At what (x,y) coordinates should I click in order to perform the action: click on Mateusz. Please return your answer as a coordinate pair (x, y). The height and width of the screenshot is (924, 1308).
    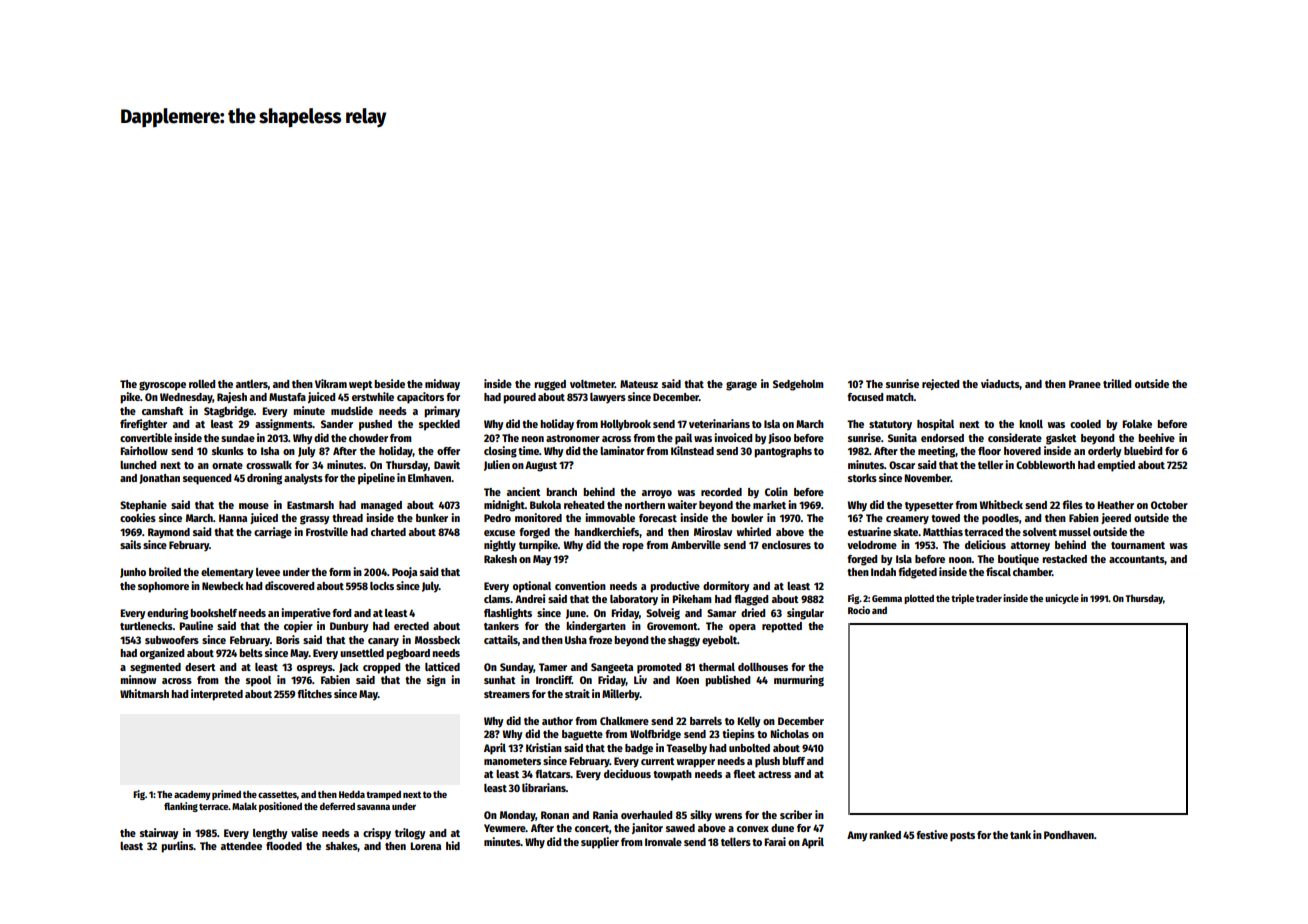
    Looking at the image, I should click on (639, 384).
